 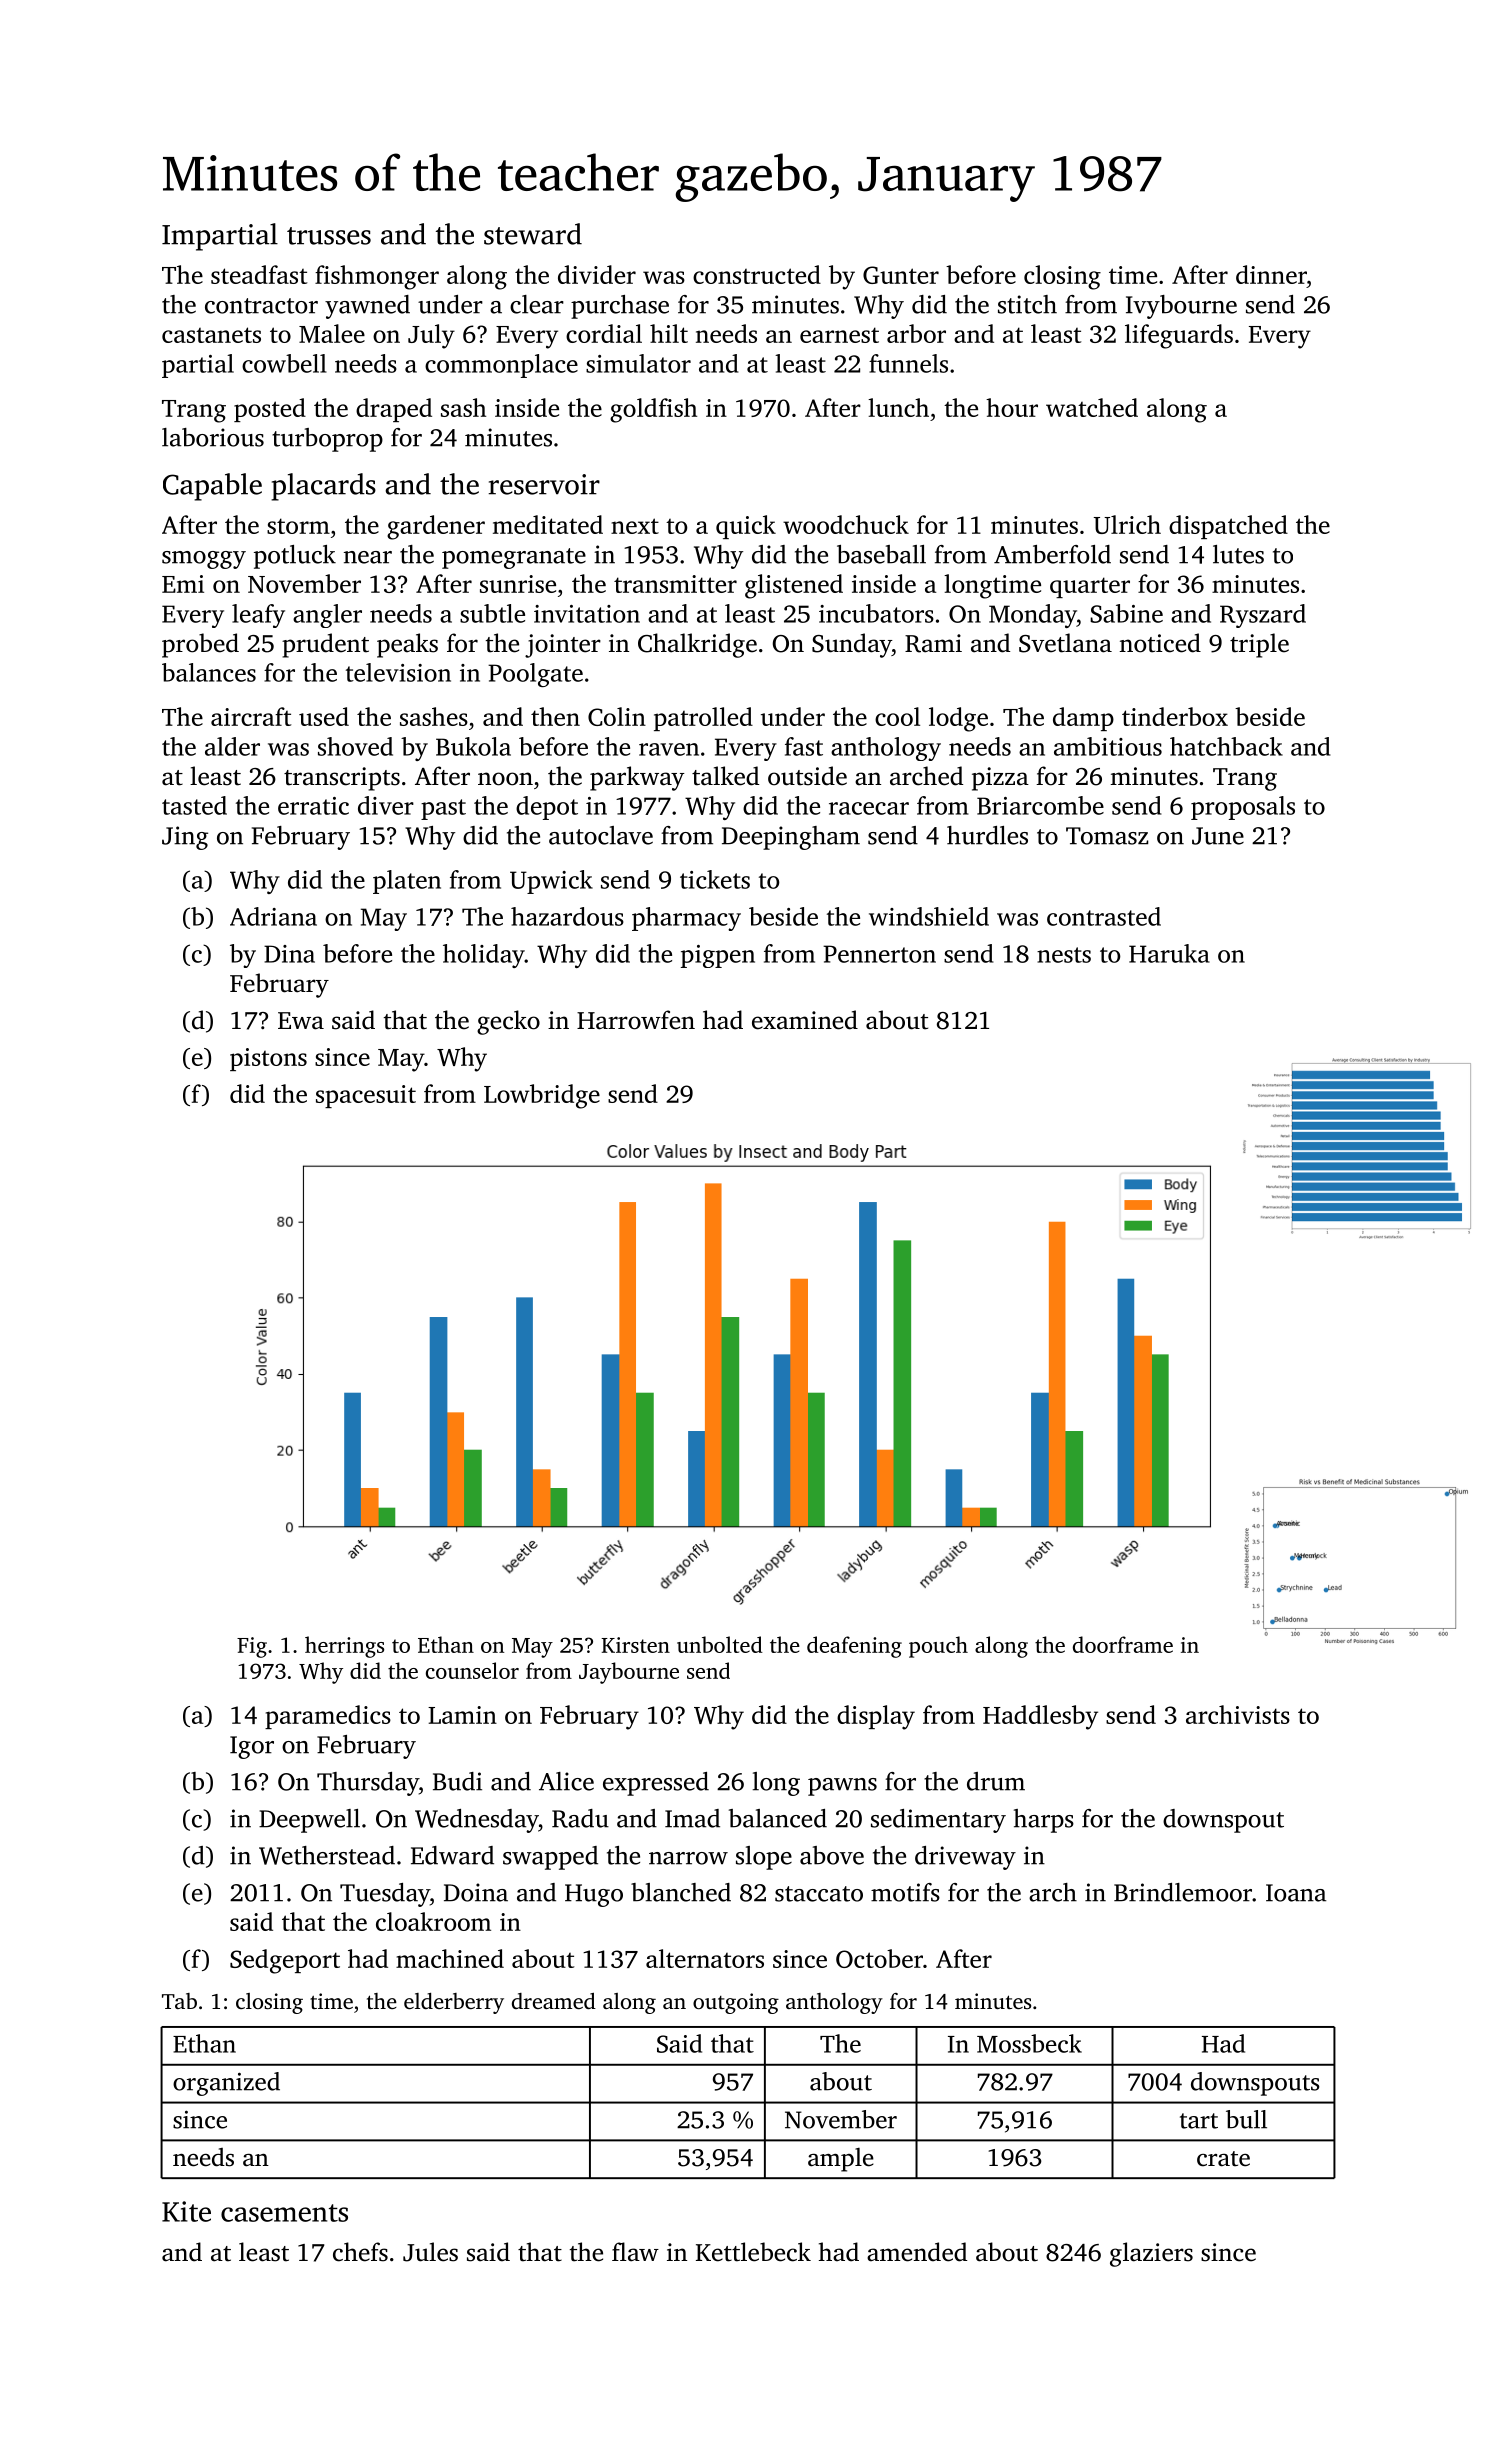 What do you see at coordinates (1029, 2043) in the document?
I see `Mossbeck` at bounding box center [1029, 2043].
